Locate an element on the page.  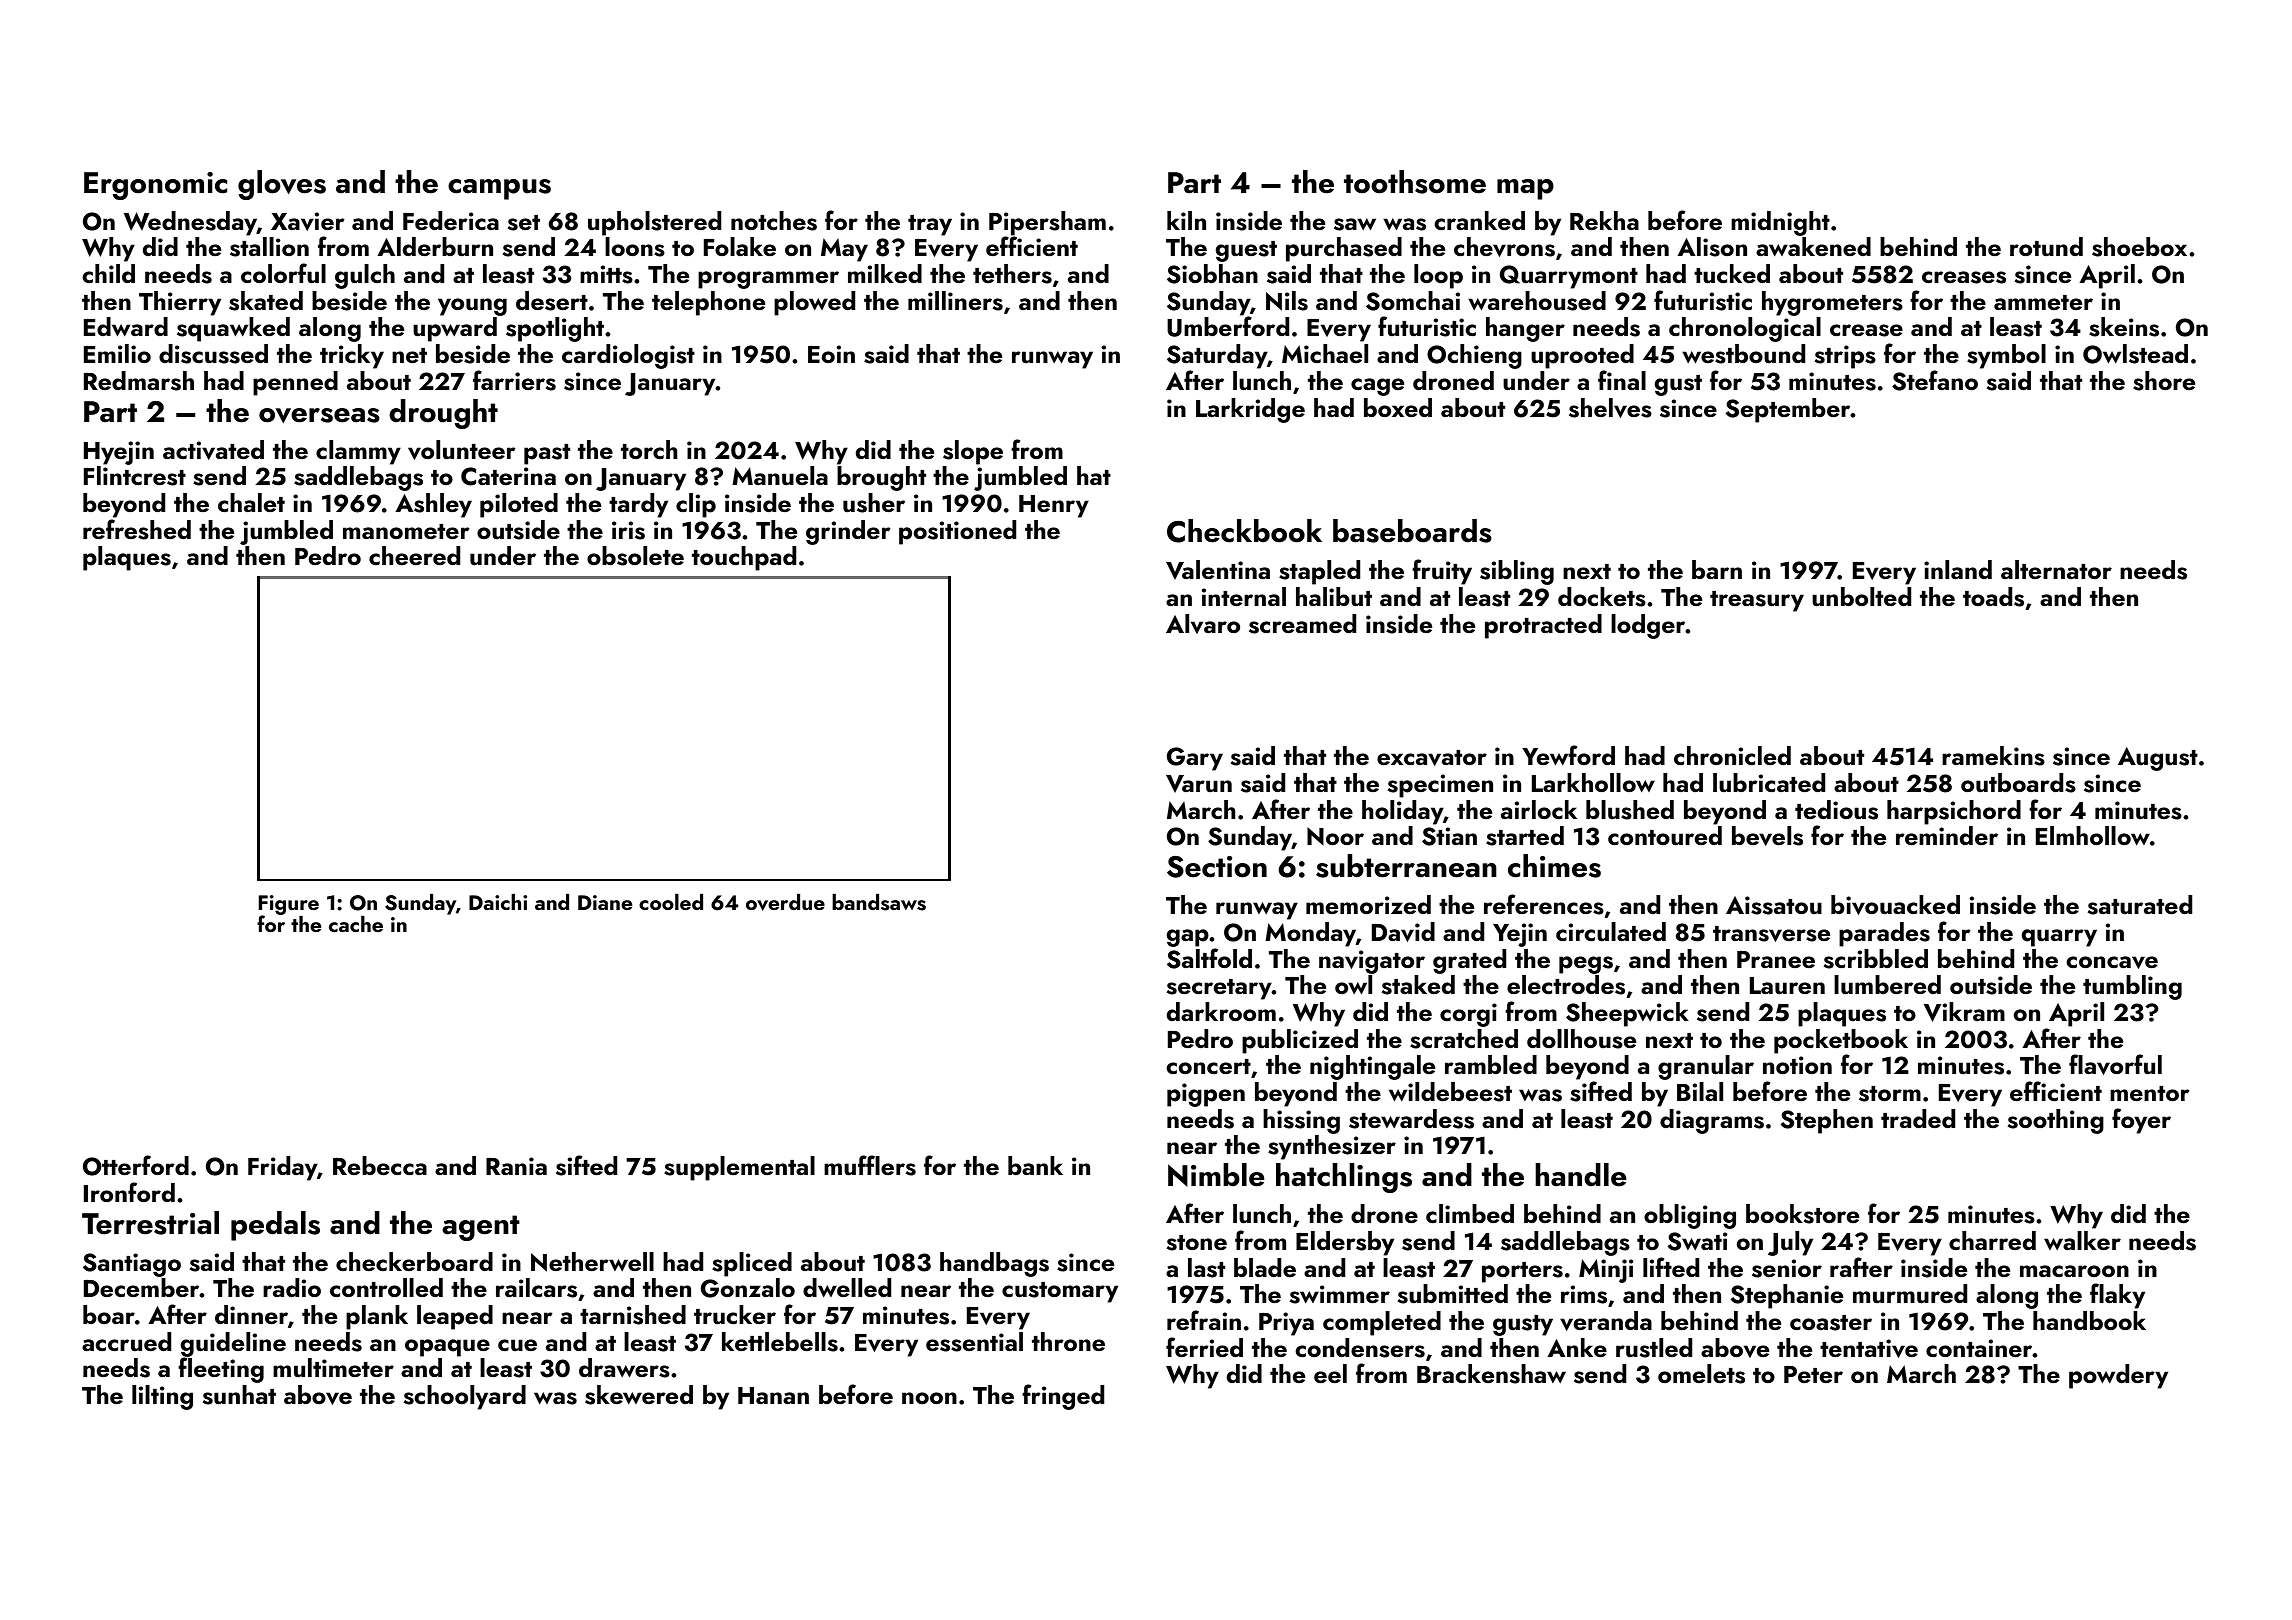
cheered is located at coordinates (414, 555).
